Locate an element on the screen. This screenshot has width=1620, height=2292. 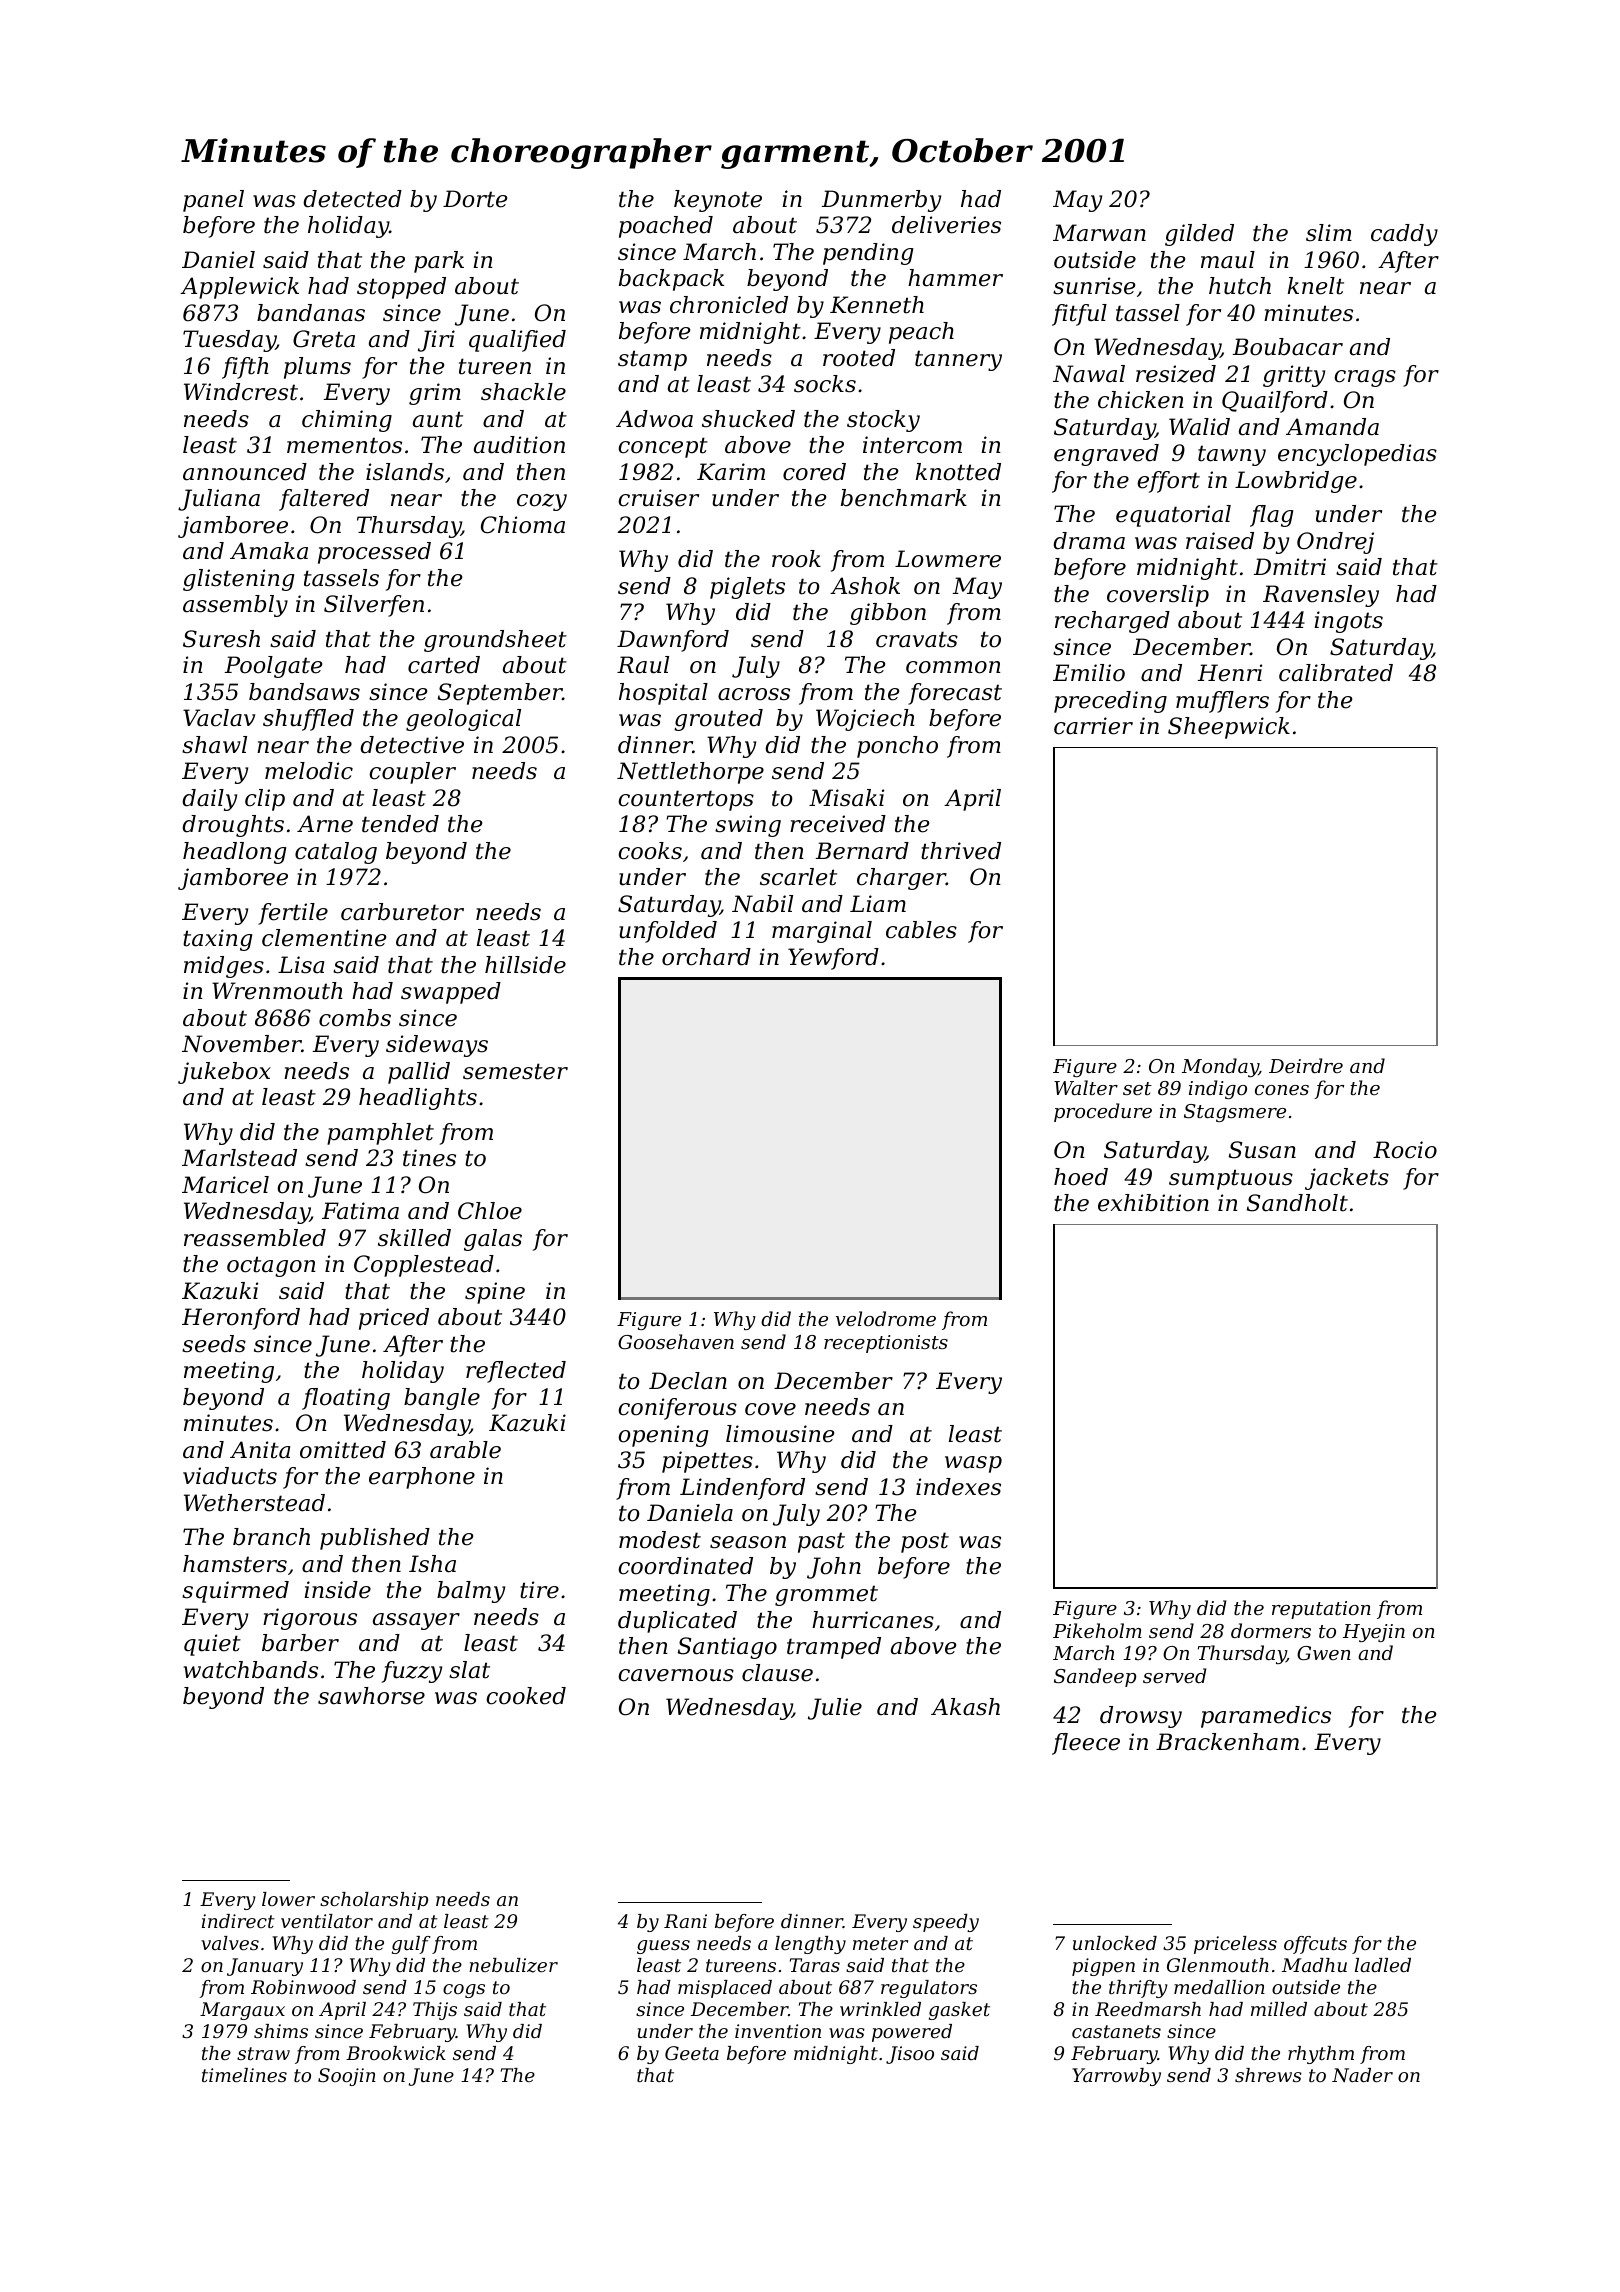
Thijs is located at coordinates (435, 2011).
